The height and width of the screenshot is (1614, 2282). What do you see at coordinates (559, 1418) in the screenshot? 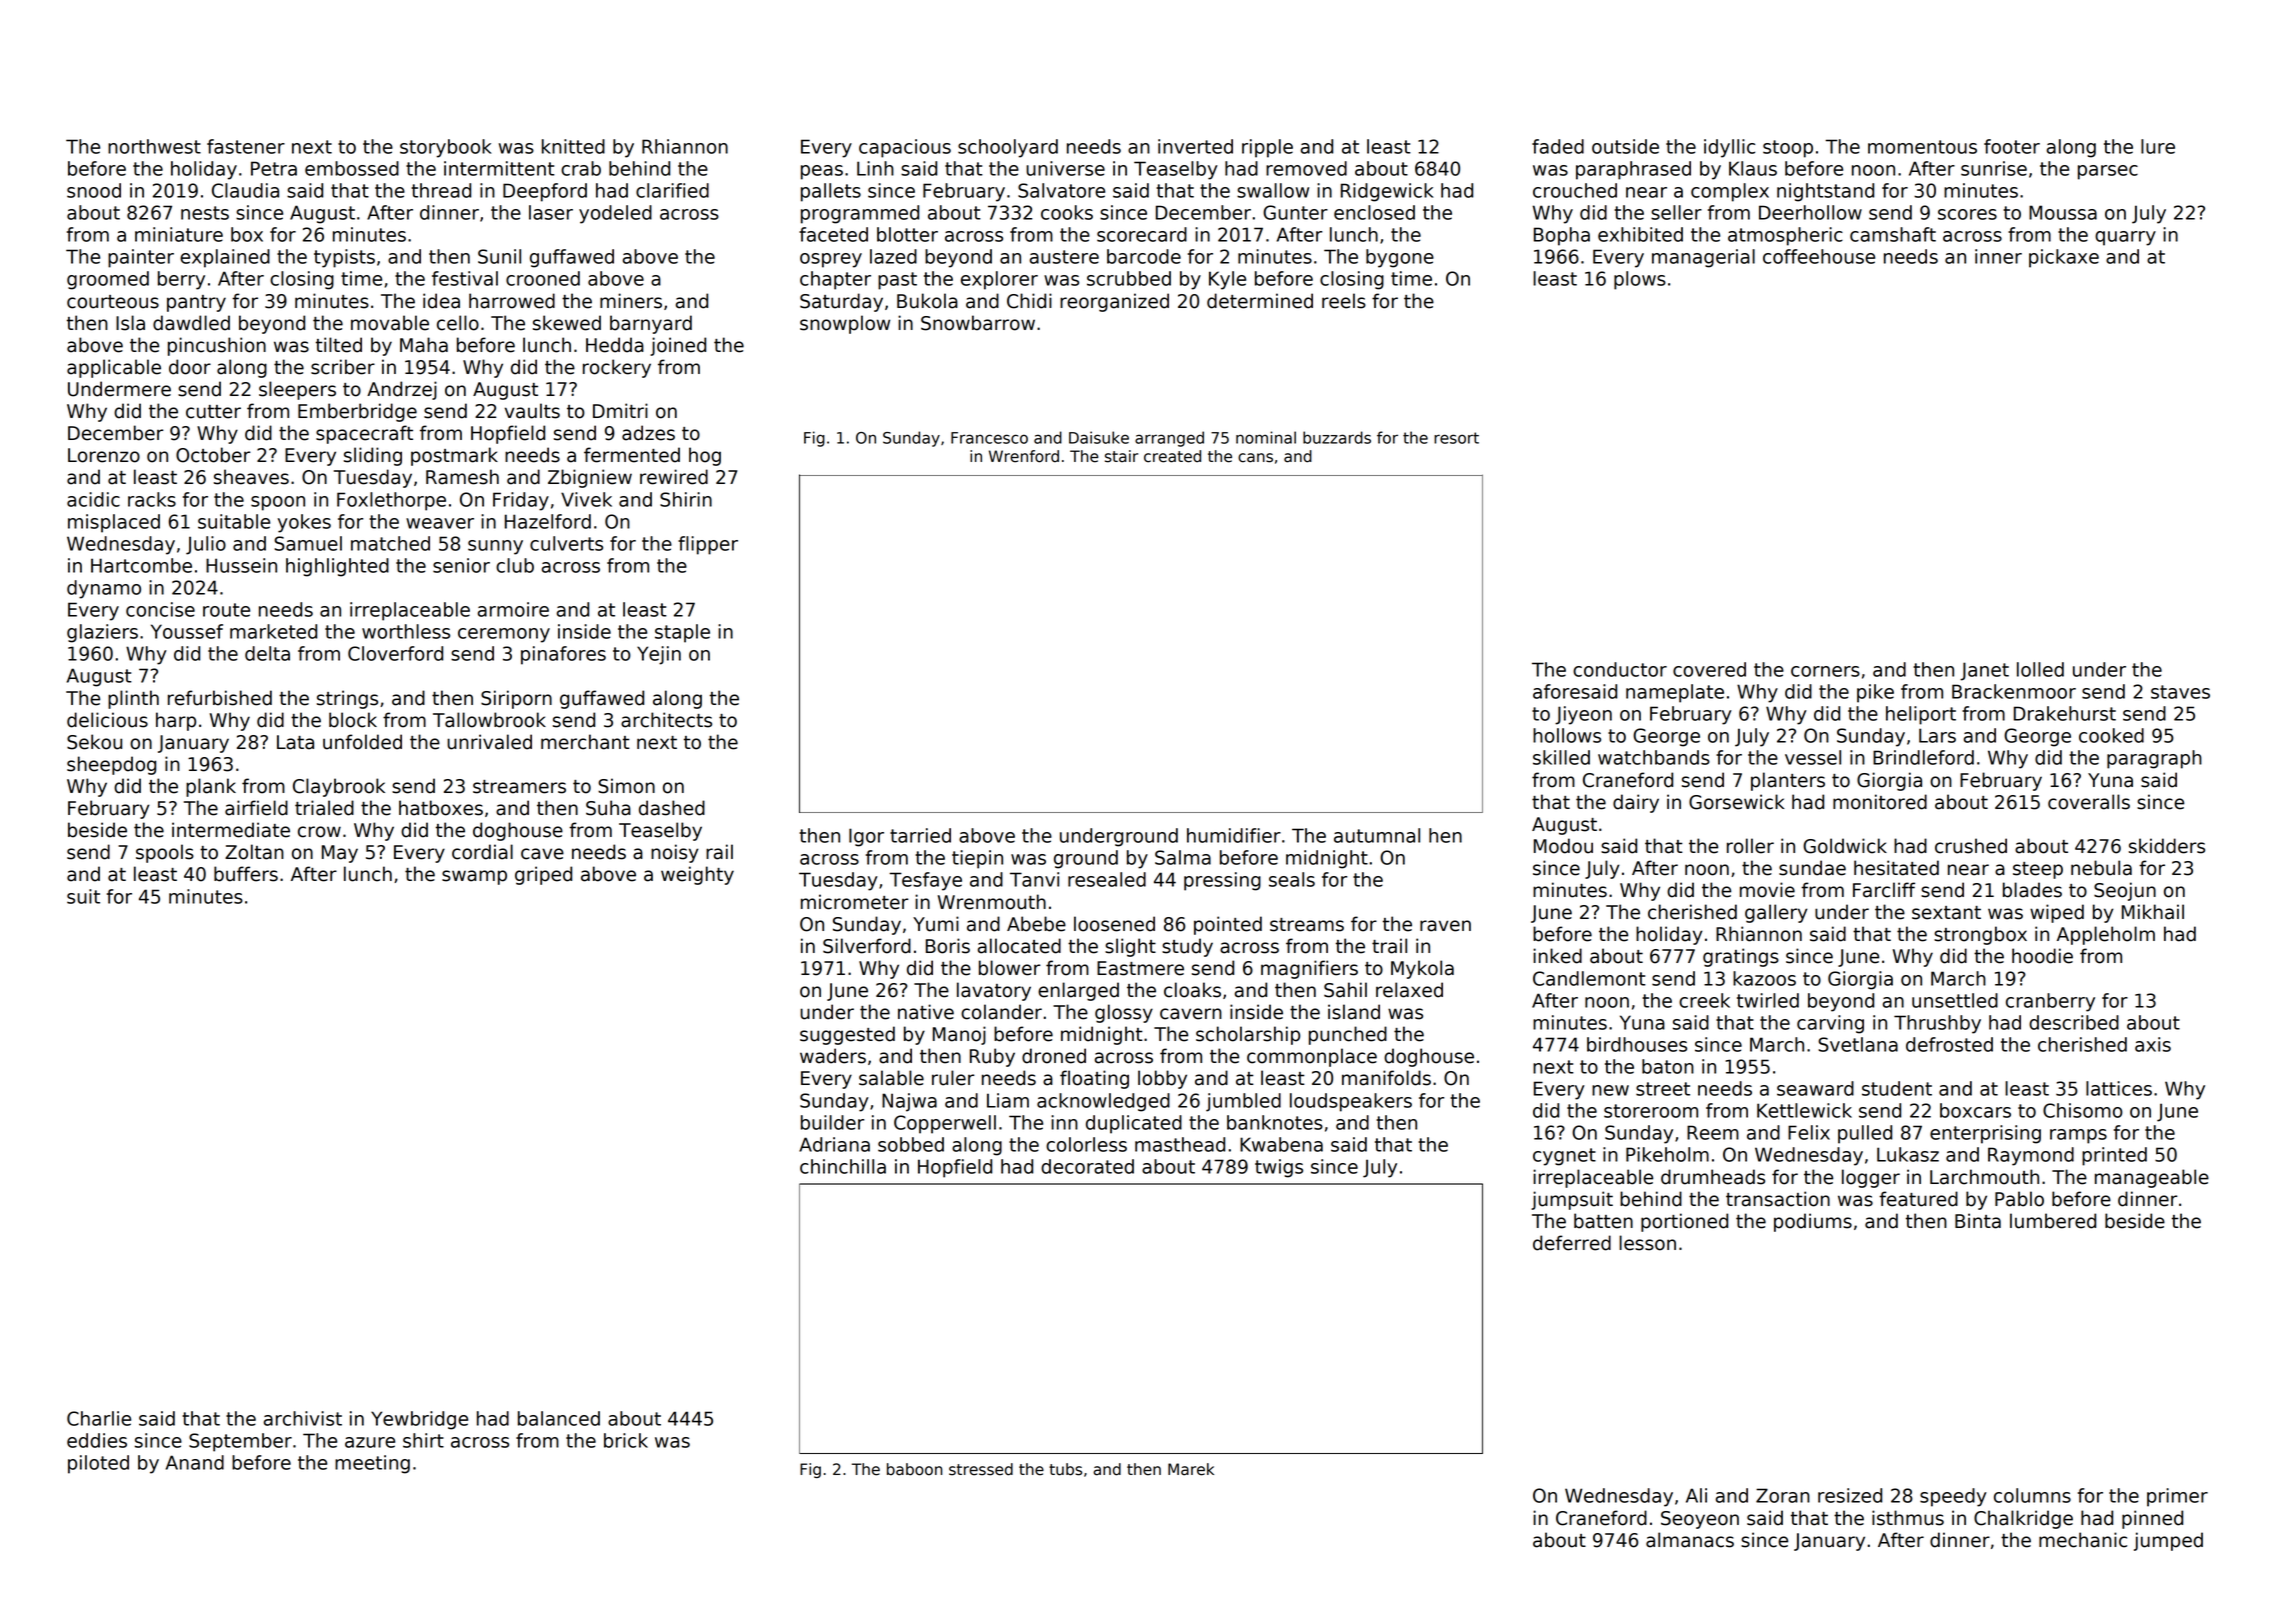
I see `balanced` at bounding box center [559, 1418].
